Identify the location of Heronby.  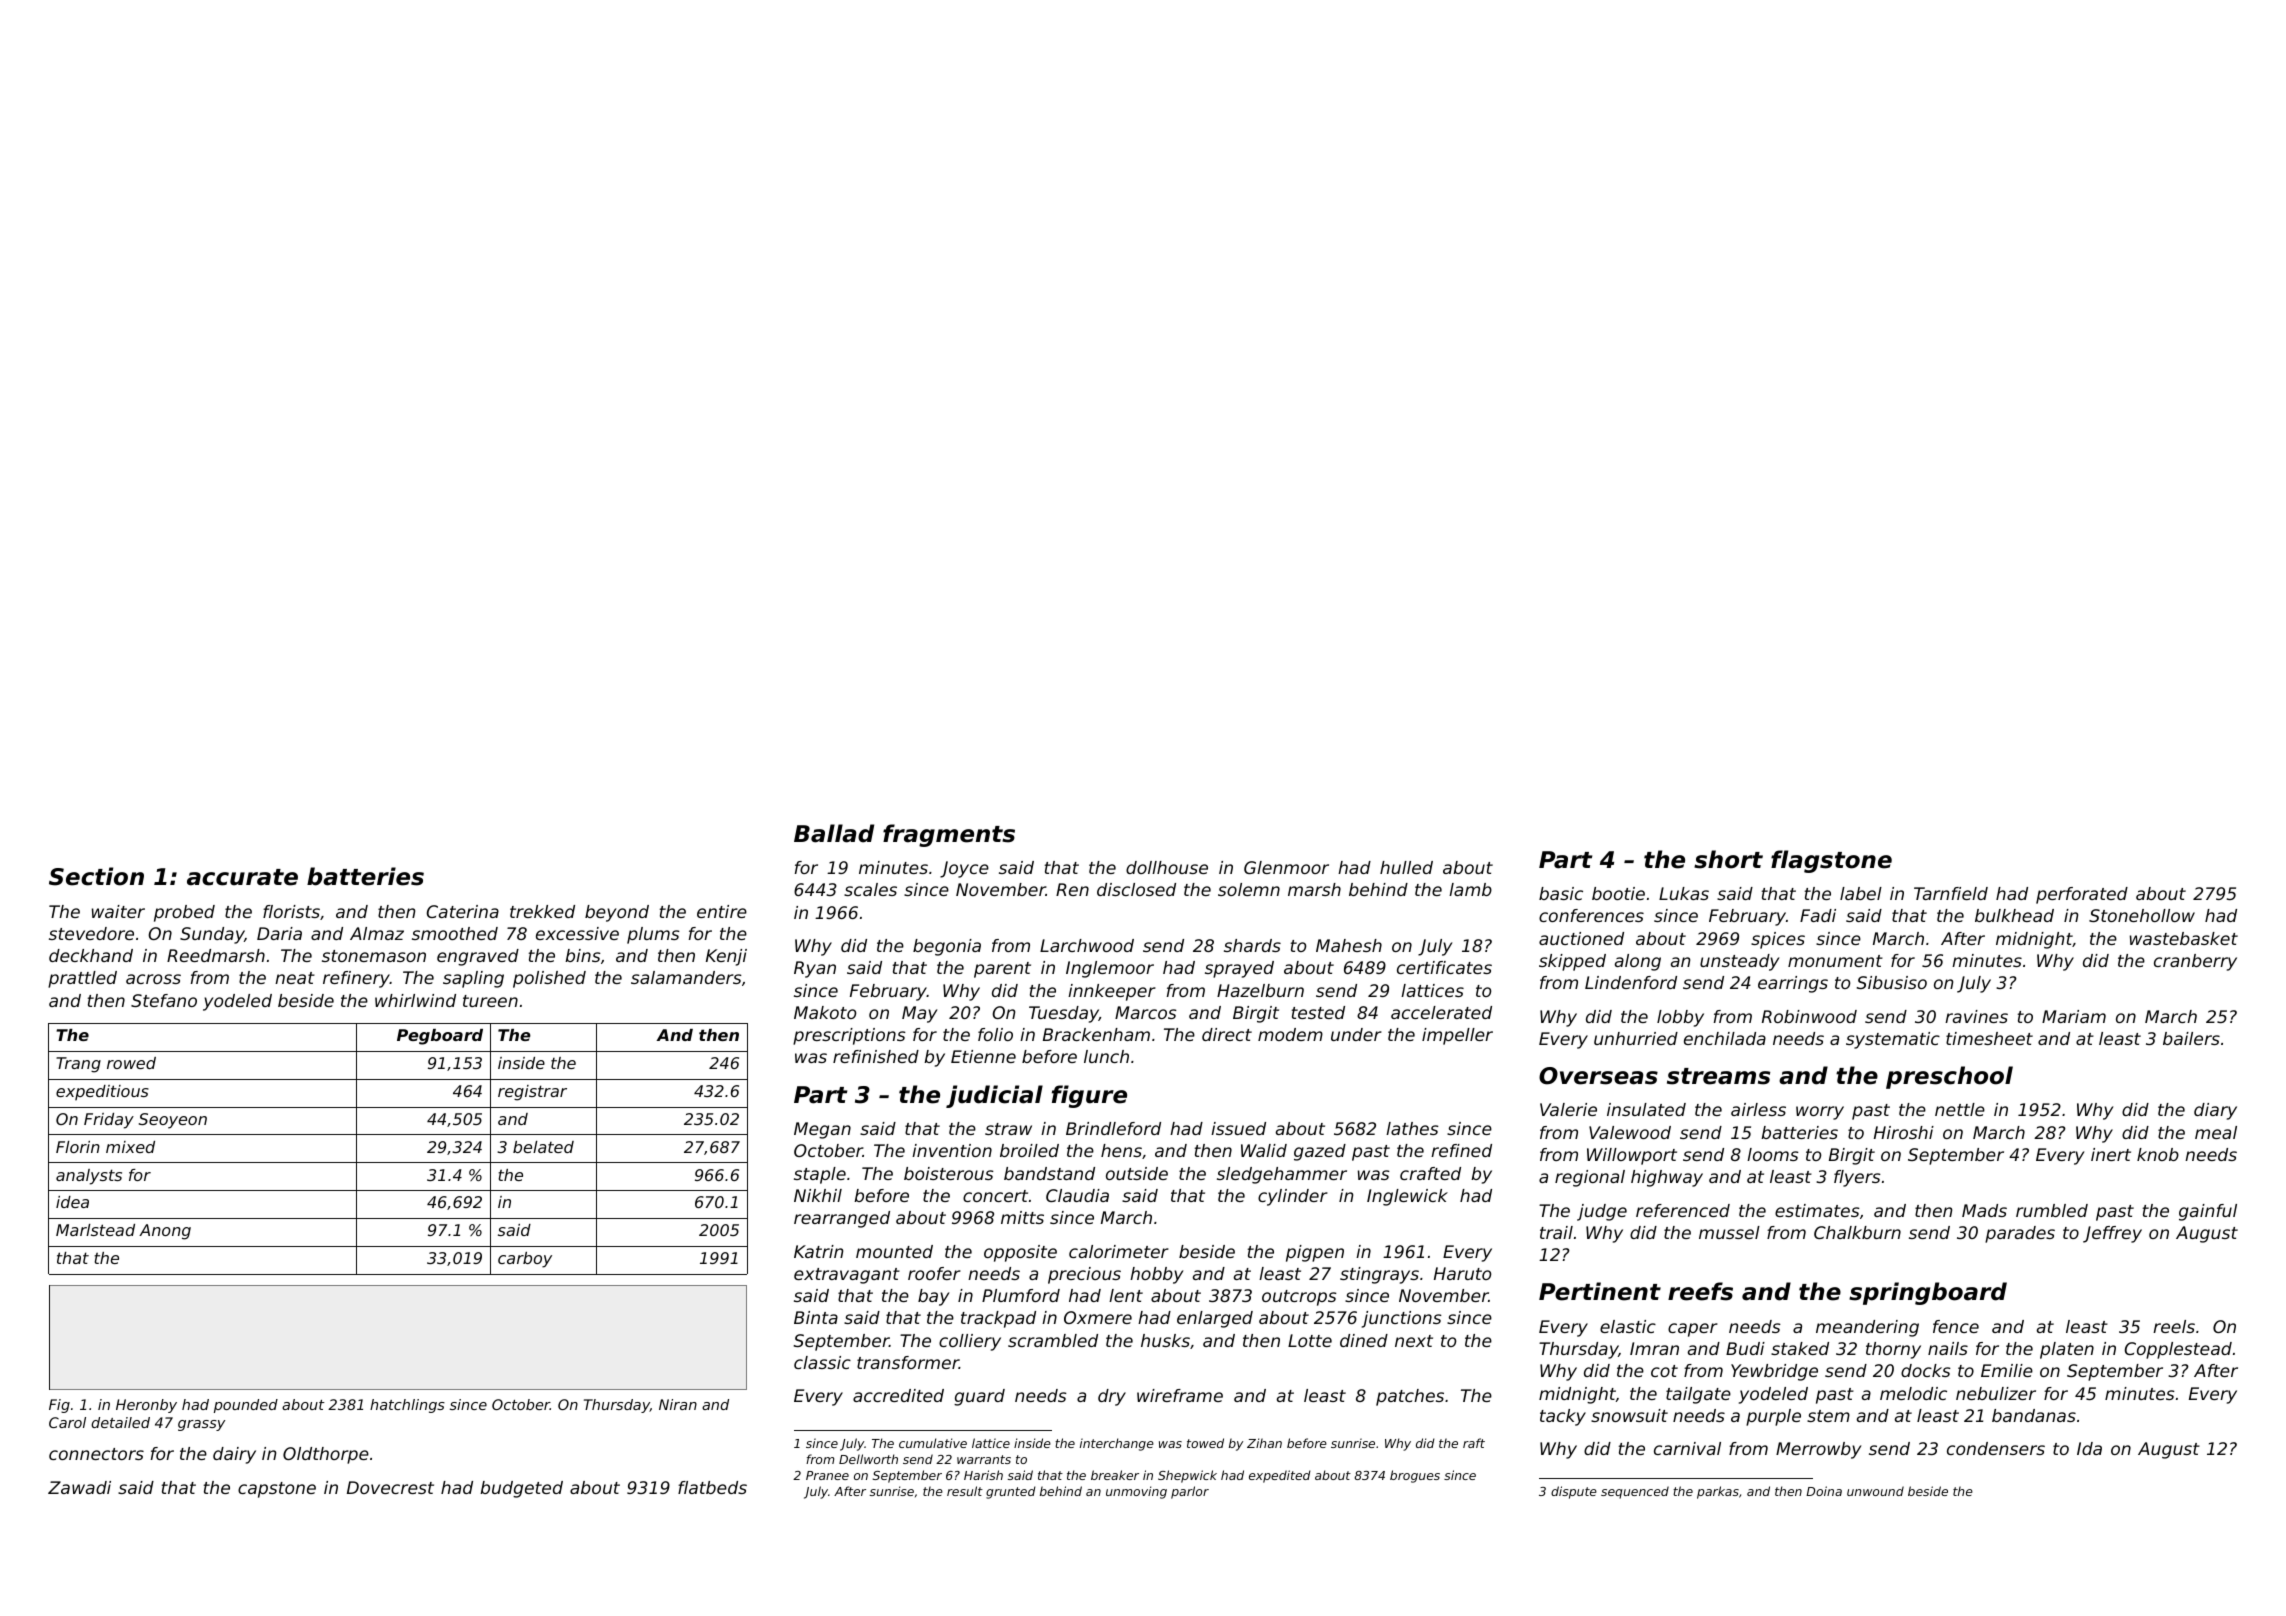
(146, 1406).
